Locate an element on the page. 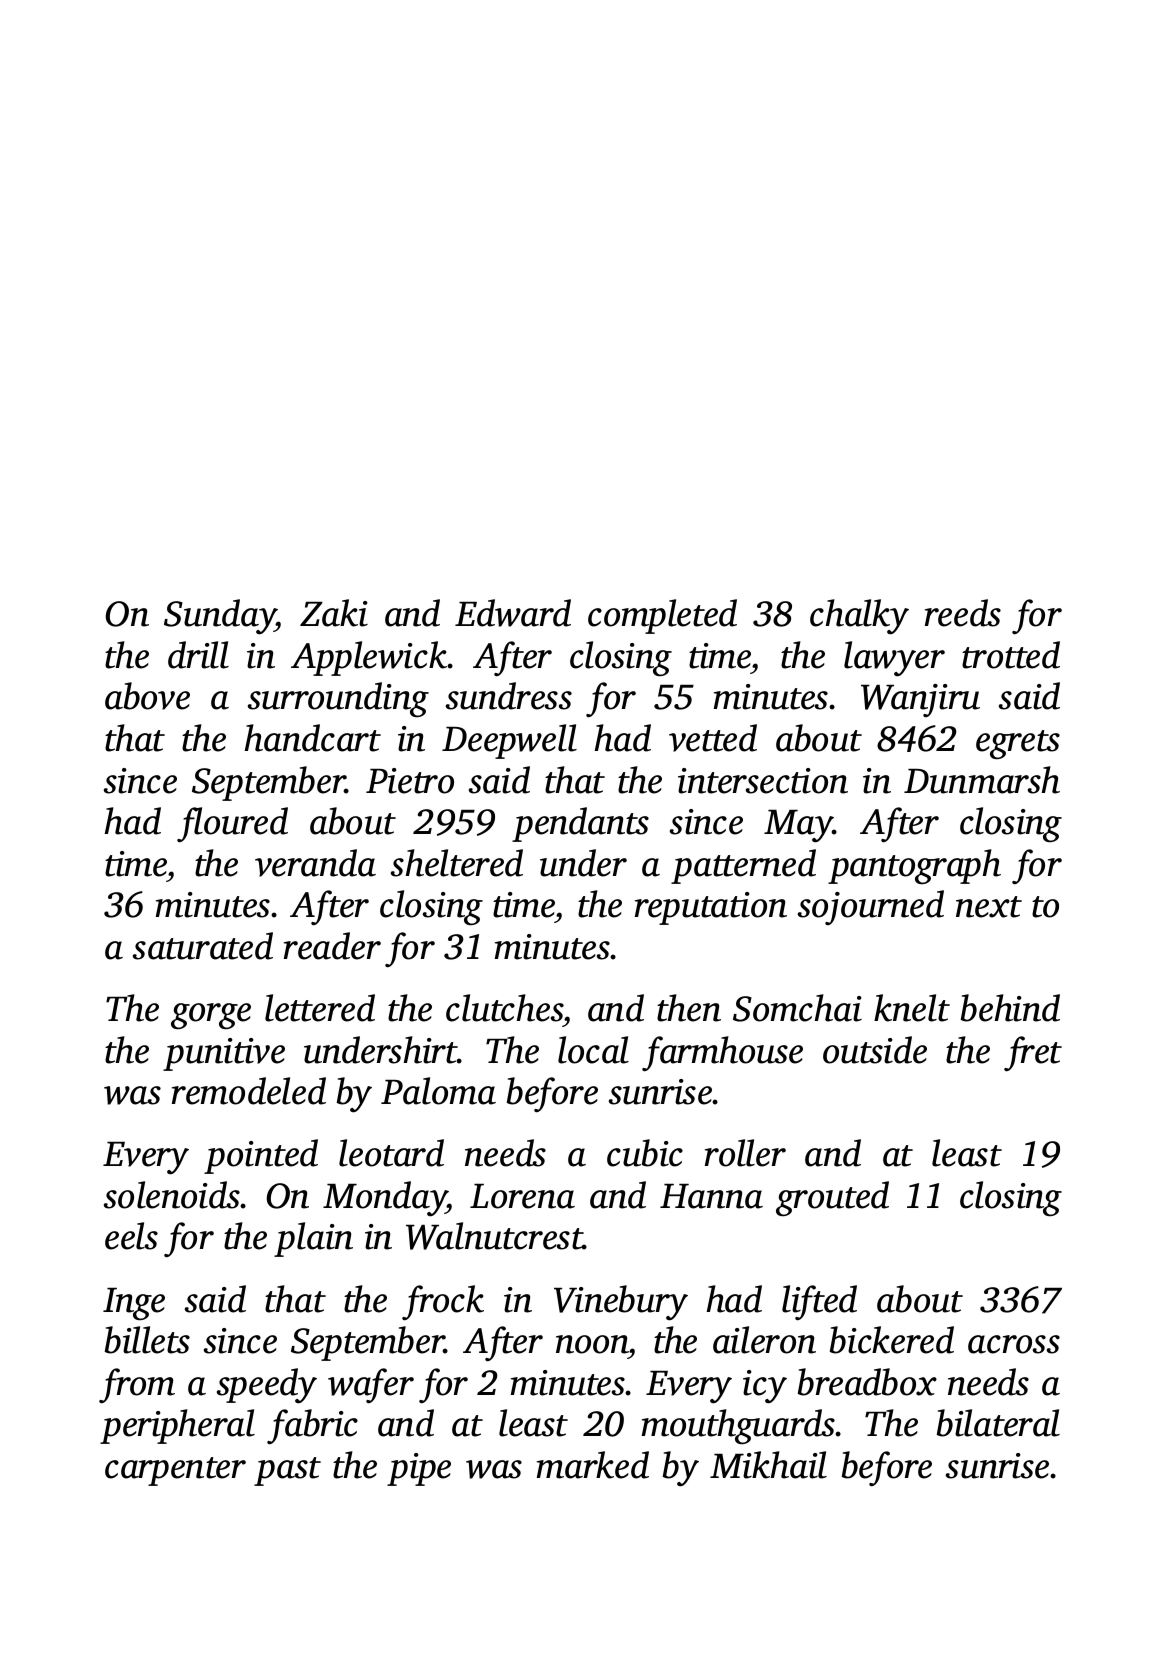 The width and height of the document is (1165, 1654). next is located at coordinates (989, 907).
